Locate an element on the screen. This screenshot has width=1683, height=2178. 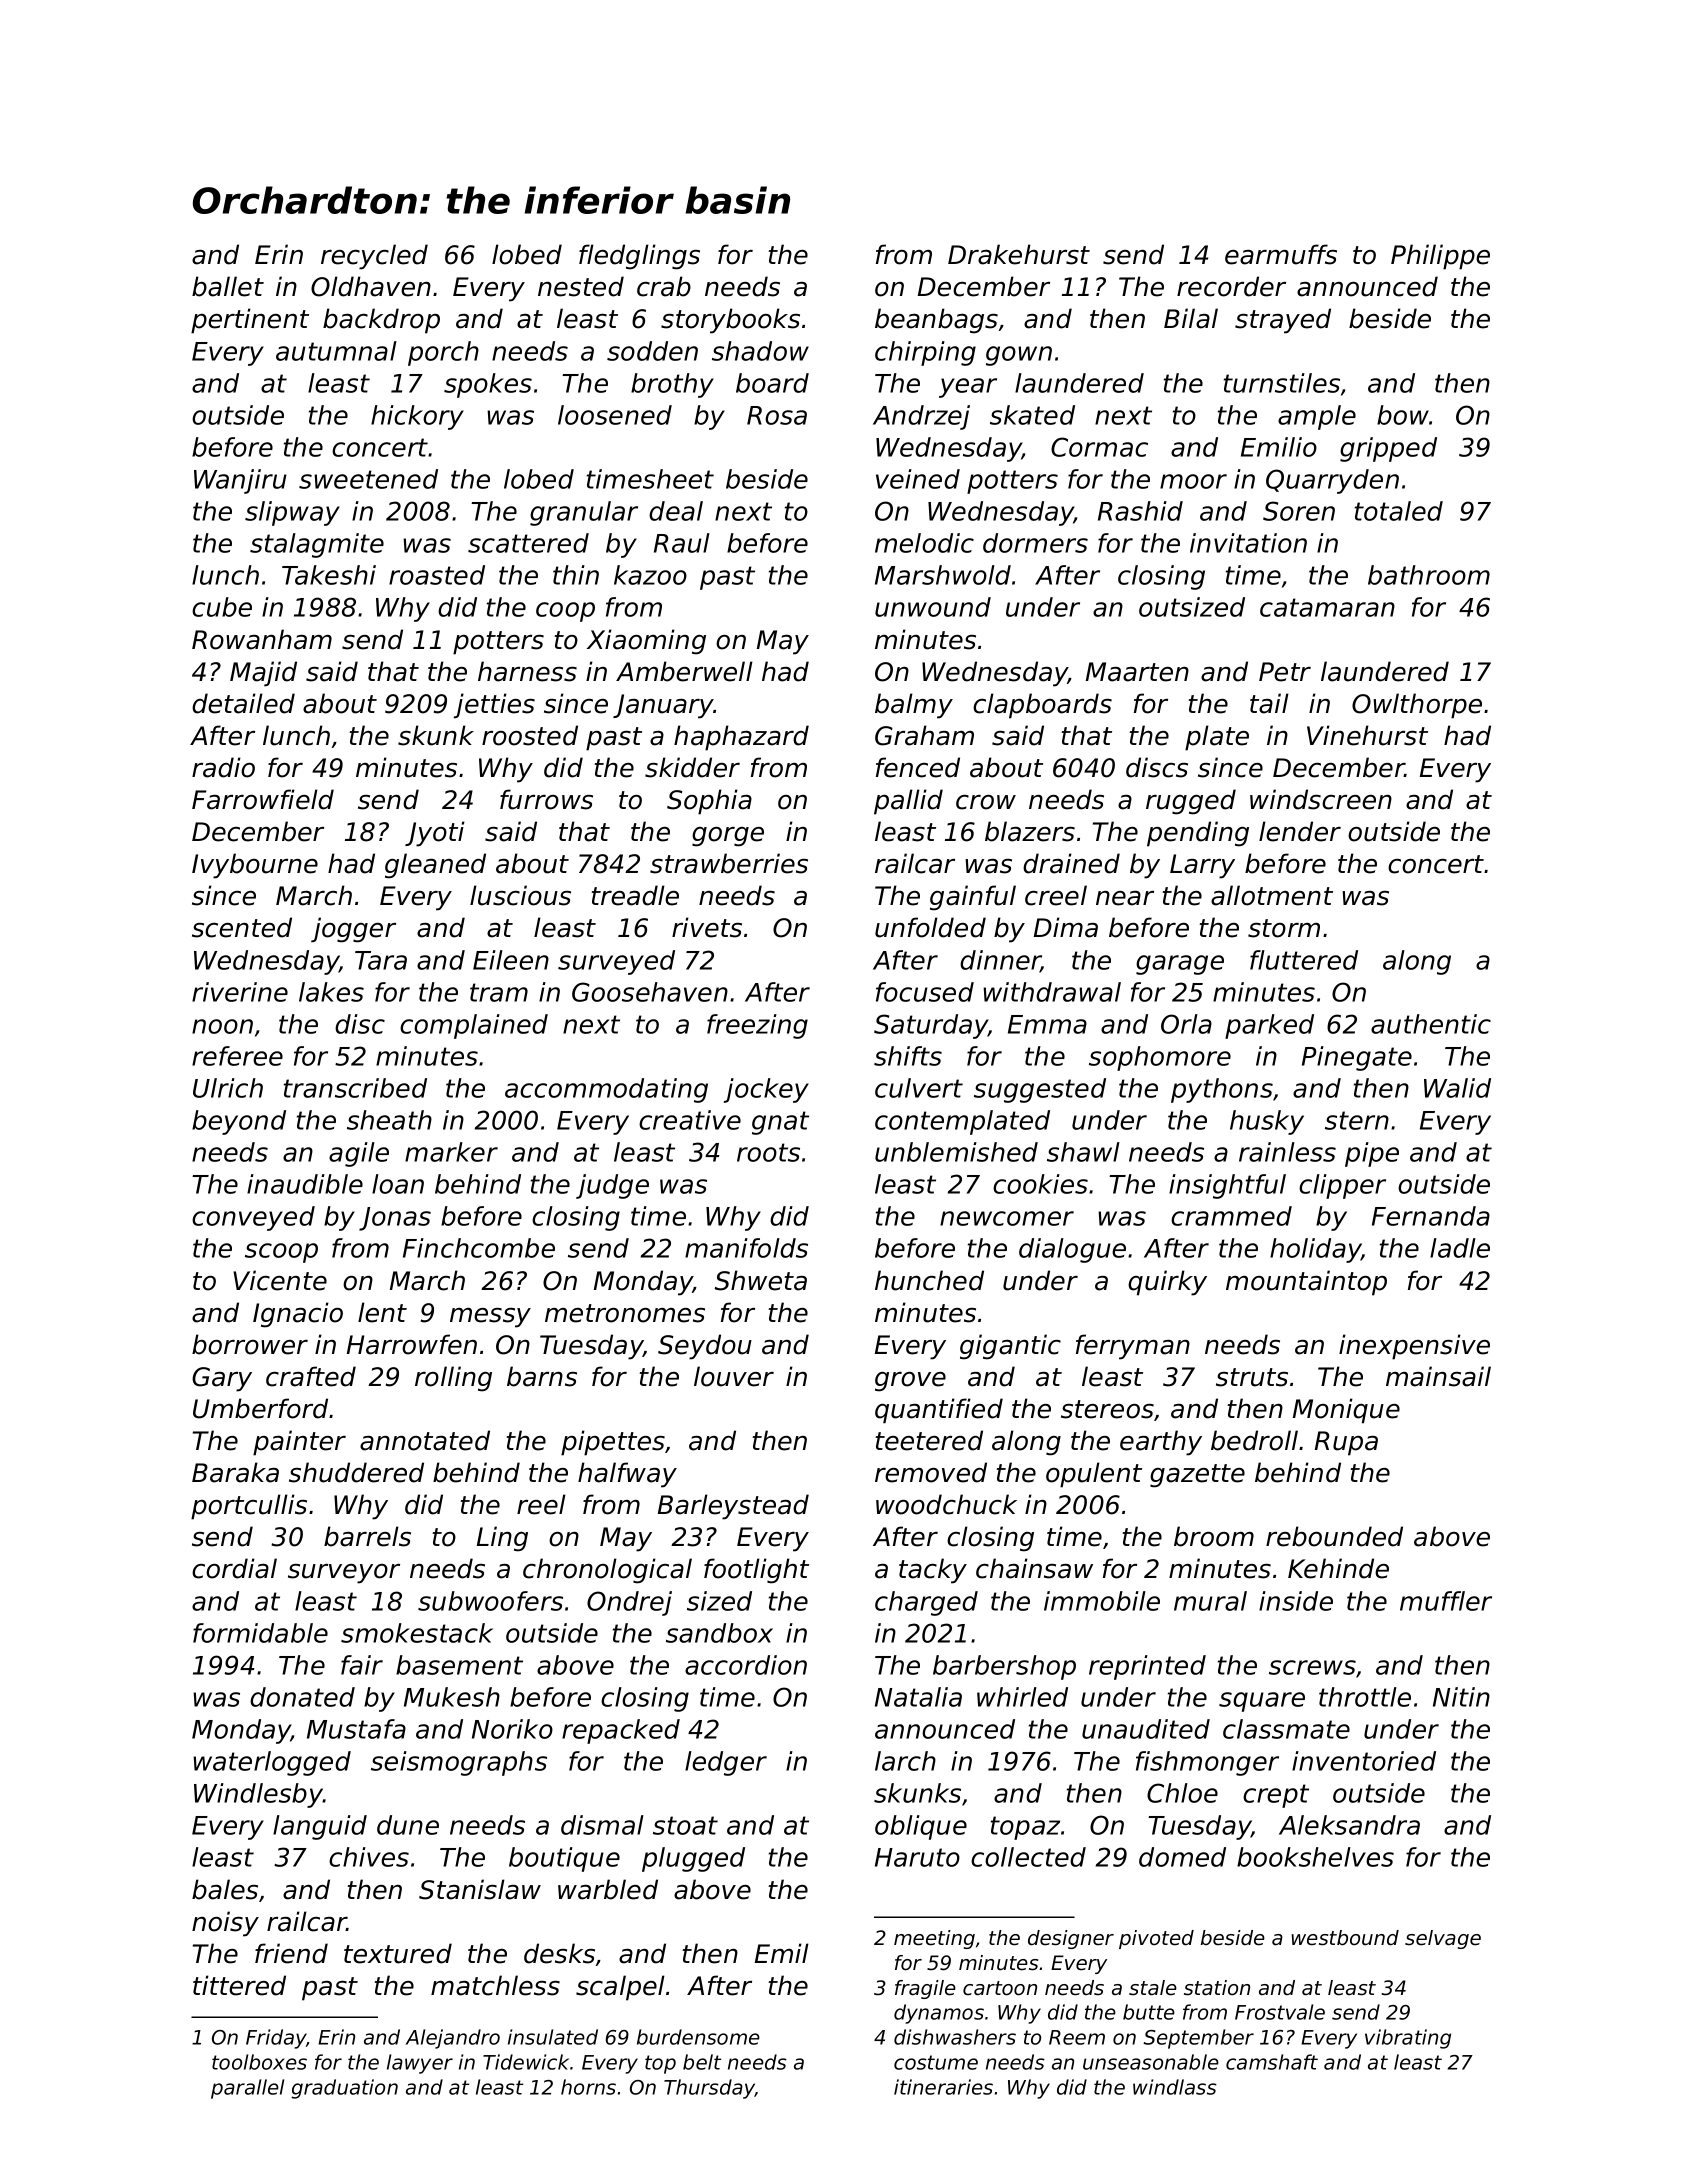
autumnal is located at coordinates (336, 351).
